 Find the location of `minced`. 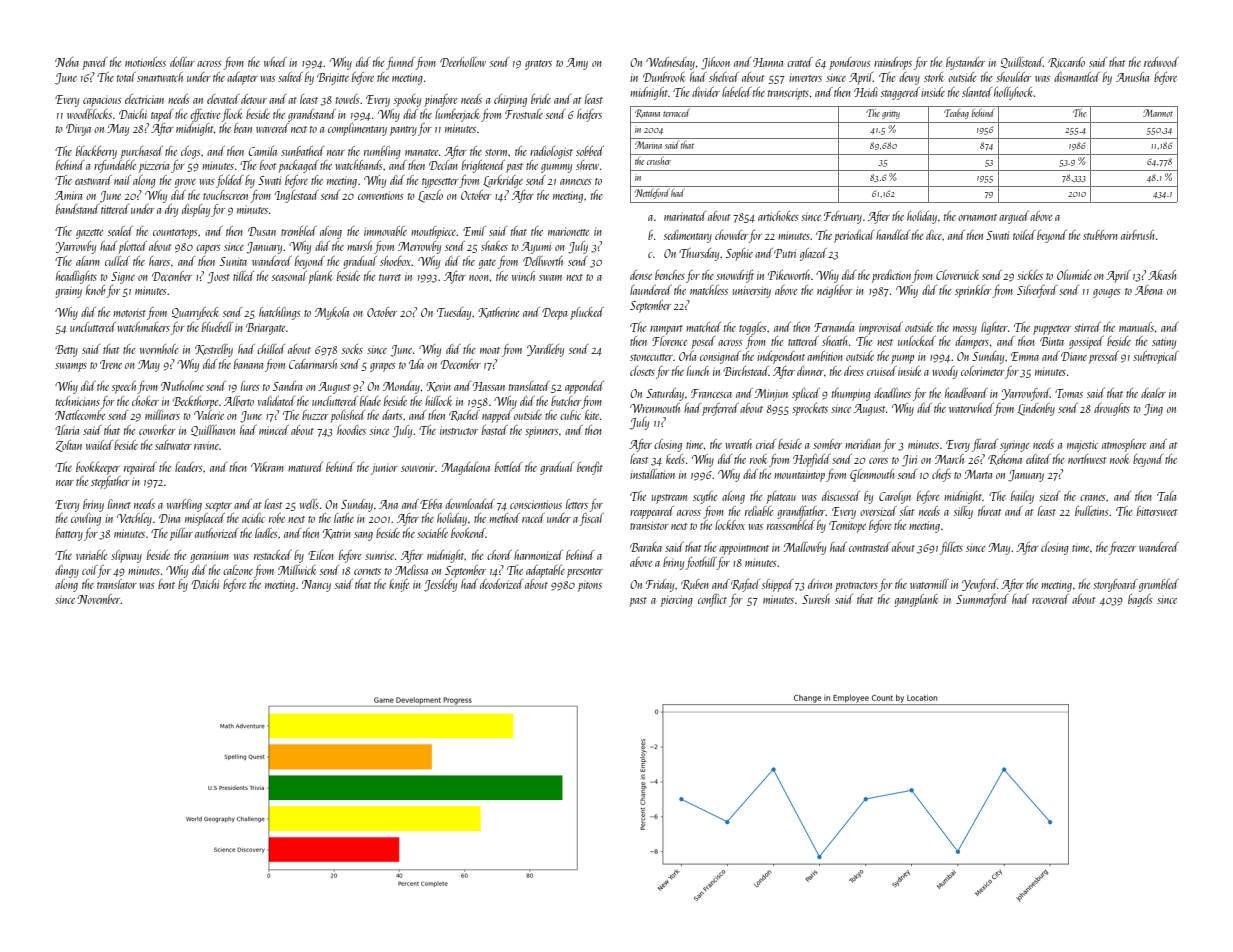

minced is located at coordinates (274, 430).
